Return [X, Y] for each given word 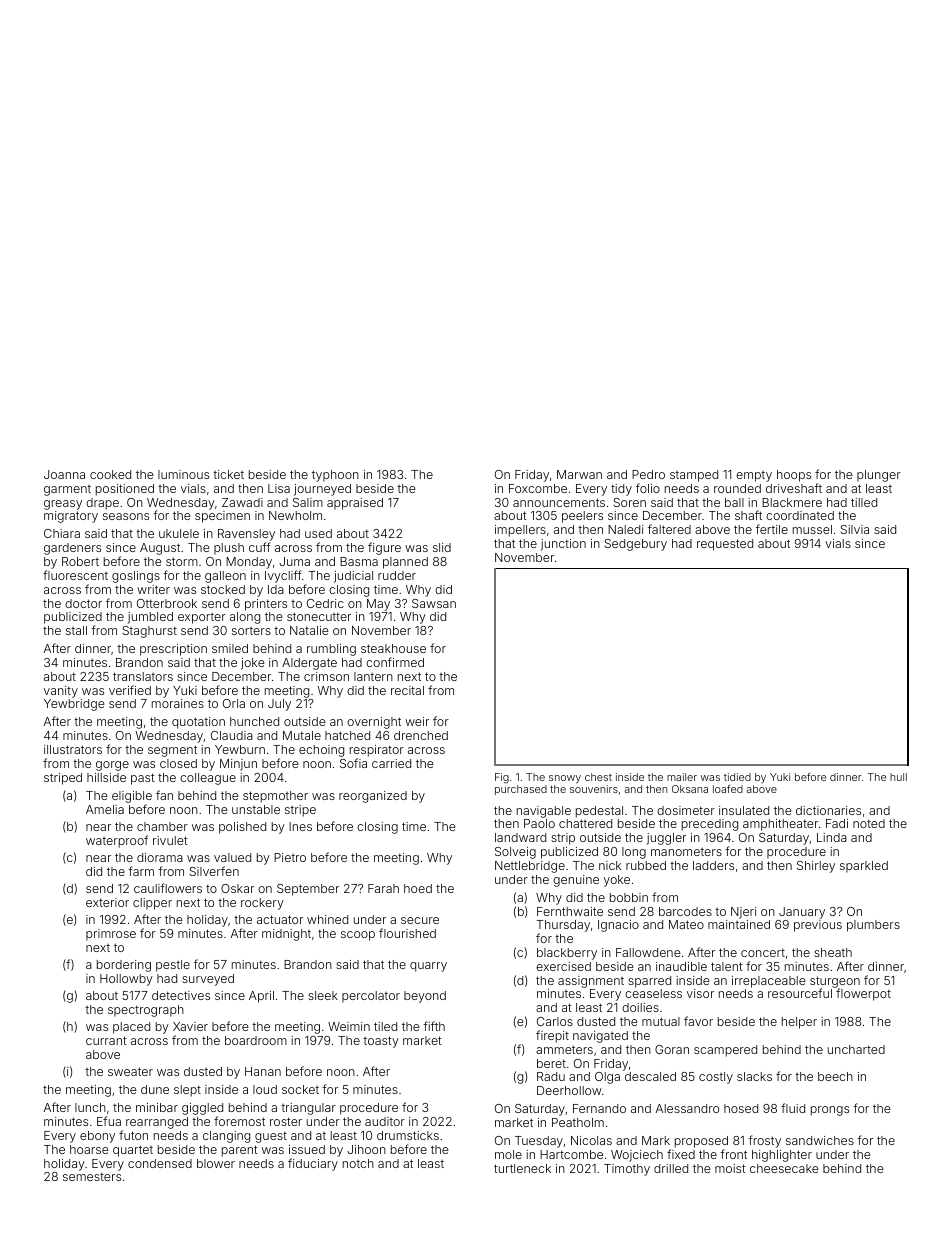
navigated [600, 1037]
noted [869, 823]
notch [358, 1163]
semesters [92, 1176]
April [261, 997]
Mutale [302, 735]
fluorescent [75, 575]
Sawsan [434, 603]
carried [391, 763]
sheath [833, 952]
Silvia [854, 529]
